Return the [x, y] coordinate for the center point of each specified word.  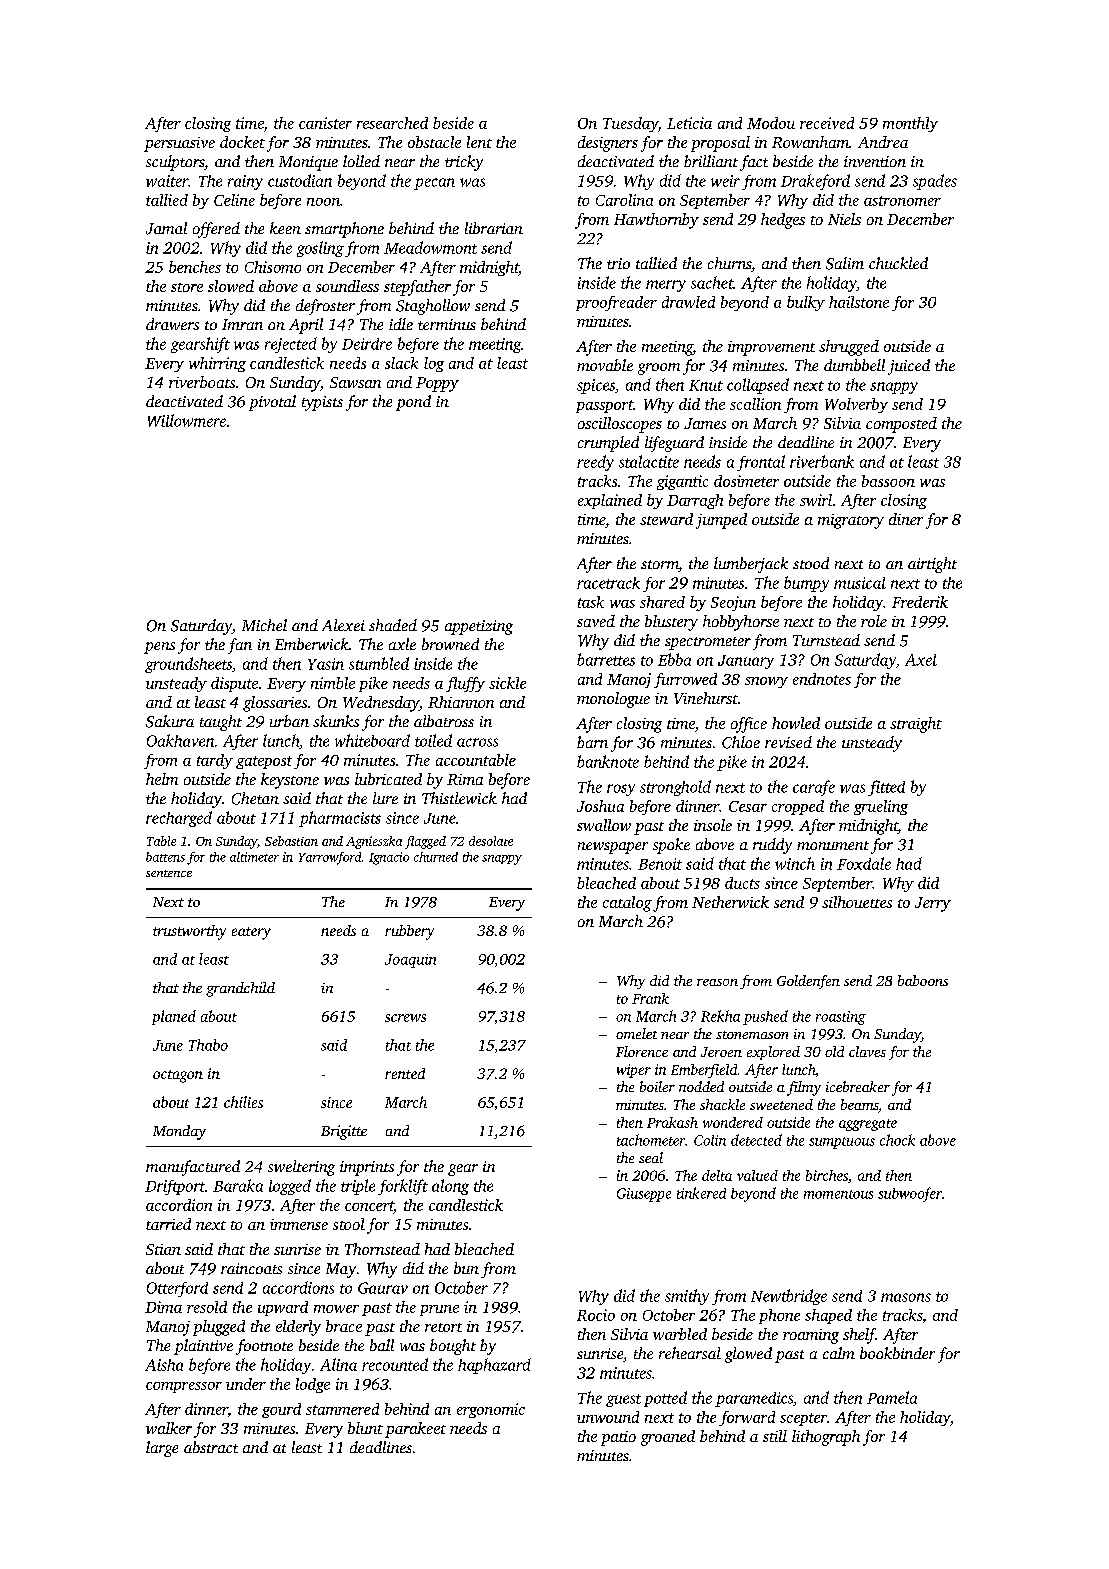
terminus [447, 324]
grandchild [240, 989]
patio [618, 1438]
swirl [816, 500]
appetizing [479, 627]
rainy [245, 182]
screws [405, 1018]
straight [916, 725]
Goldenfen [808, 982]
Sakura [170, 721]
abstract [211, 1447]
